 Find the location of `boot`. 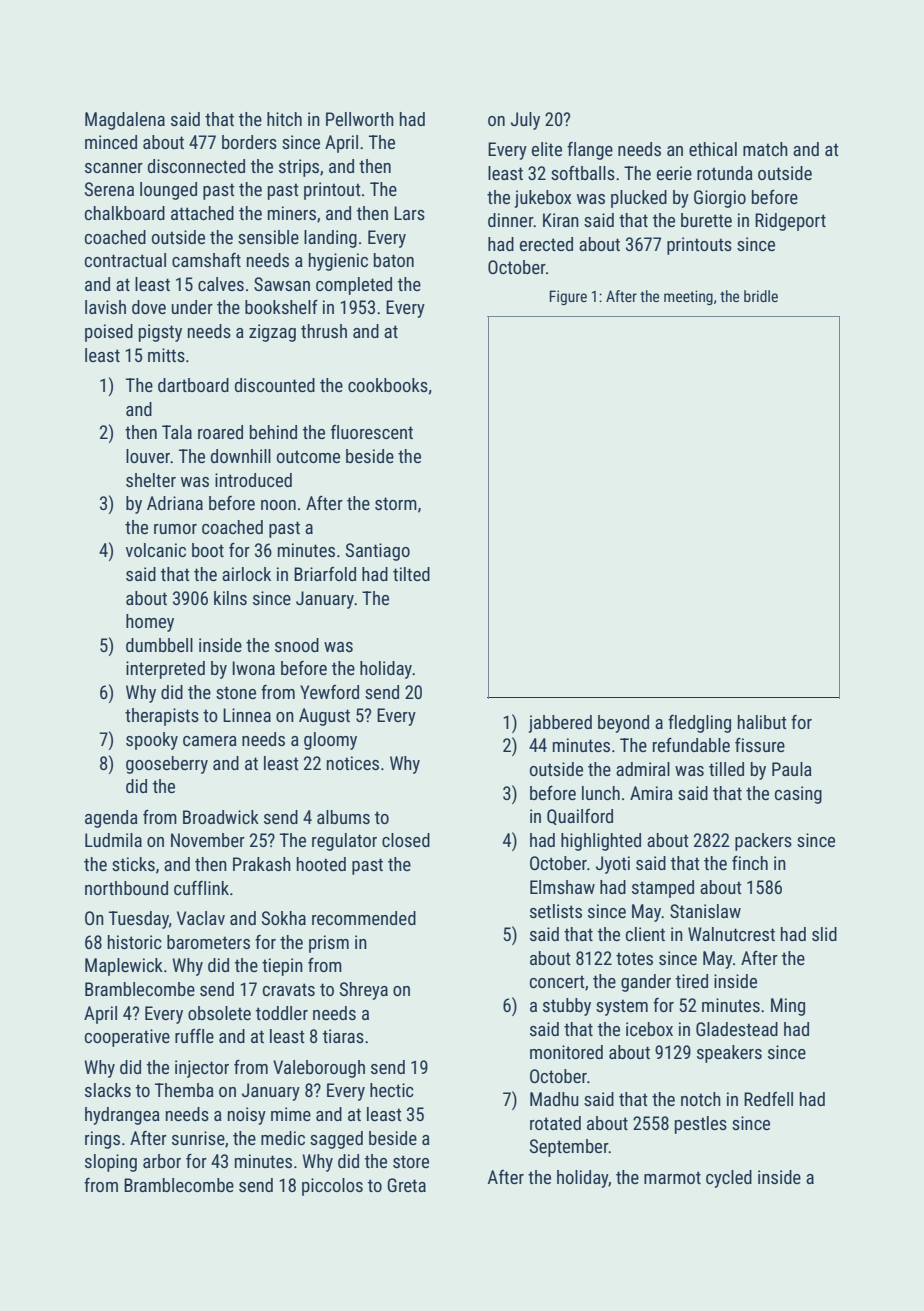

boot is located at coordinates (208, 550).
